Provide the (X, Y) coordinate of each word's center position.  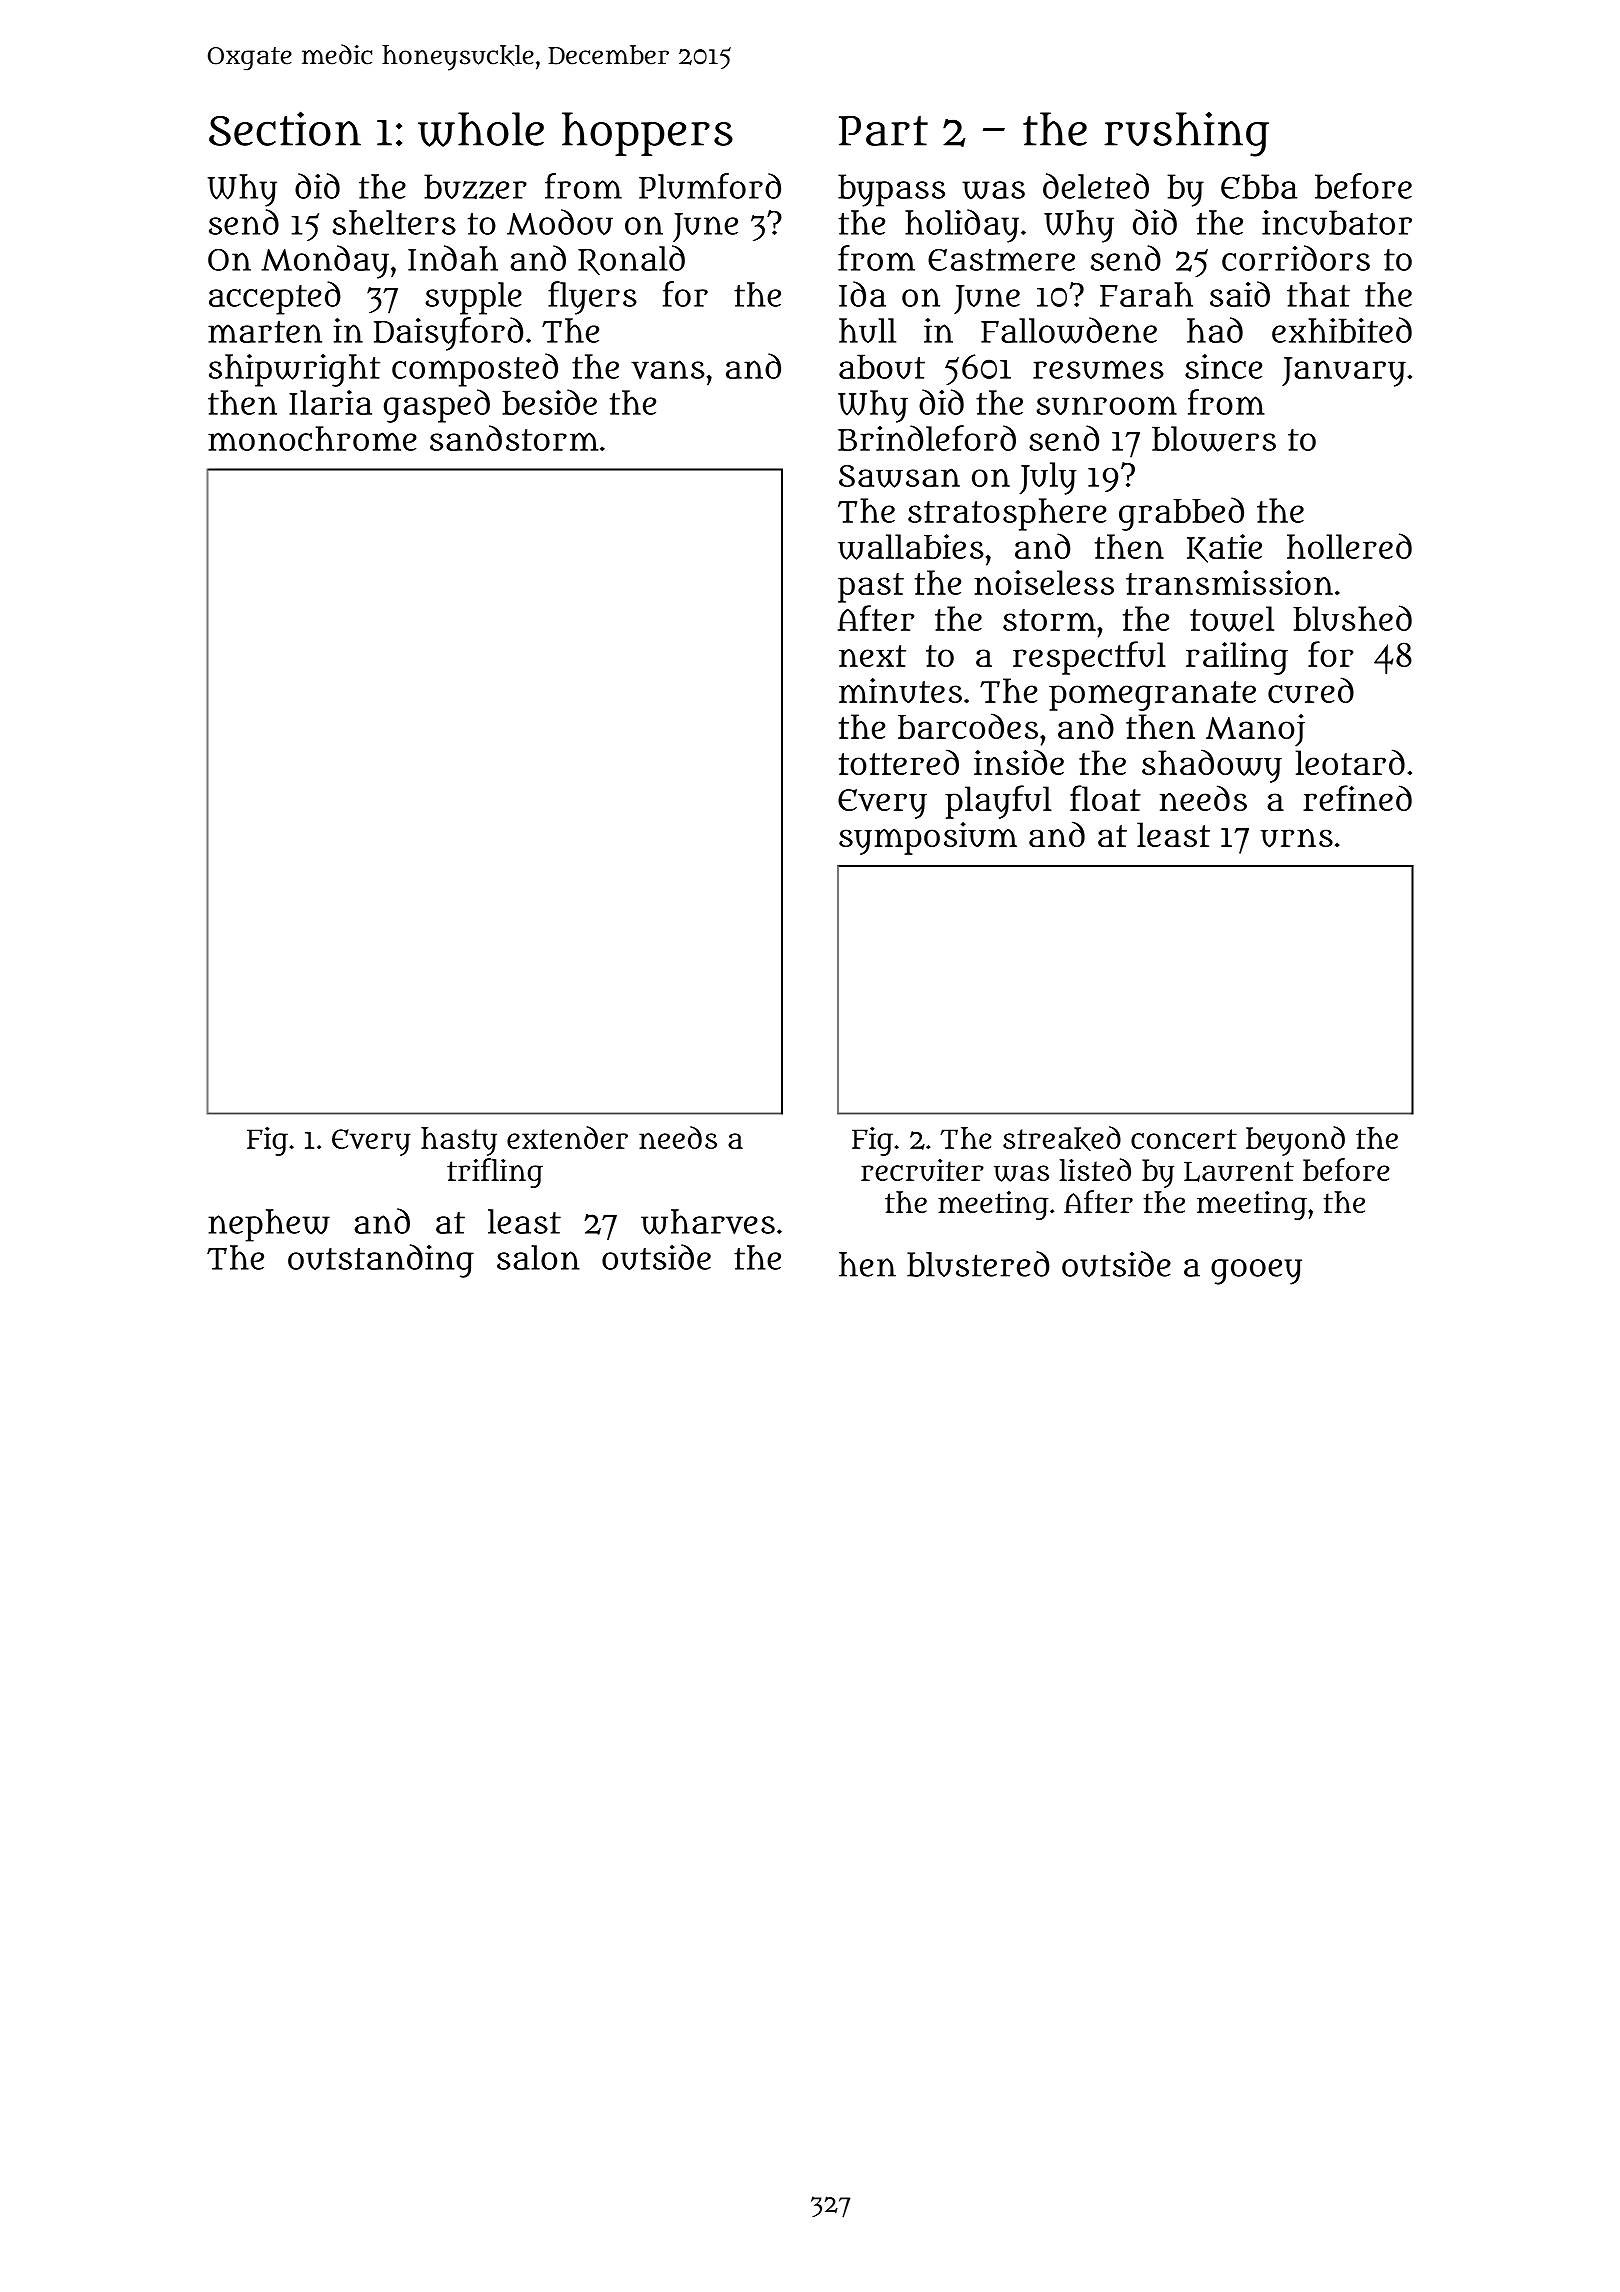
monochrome (312, 438)
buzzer (475, 186)
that (1318, 294)
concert (1184, 1139)
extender (567, 1137)
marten (265, 332)
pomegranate (1152, 696)
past (871, 588)
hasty (459, 1141)
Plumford (710, 186)
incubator (1337, 222)
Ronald (631, 260)
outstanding (381, 1261)
